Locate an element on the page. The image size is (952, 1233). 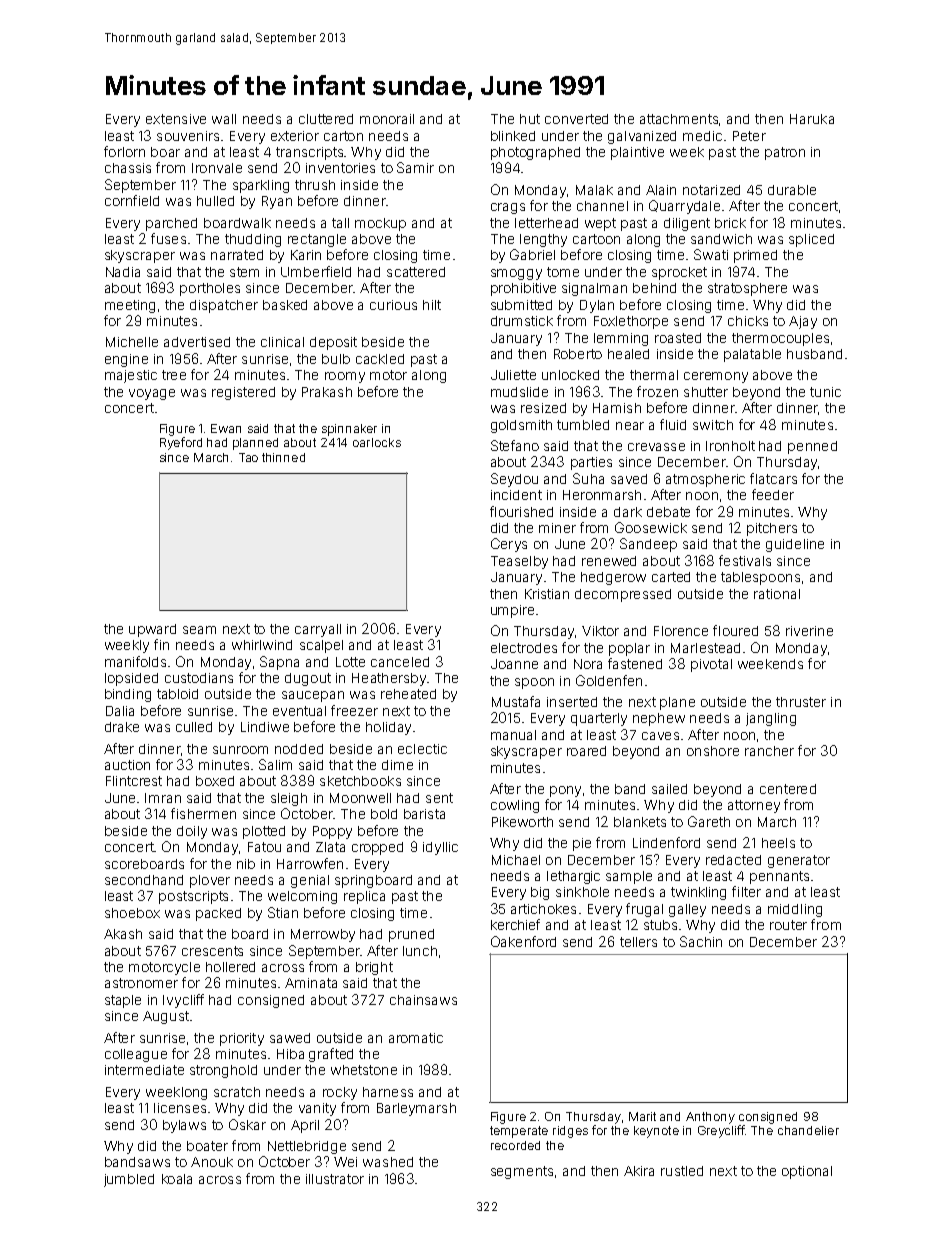
recorded is located at coordinates (515, 1145).
